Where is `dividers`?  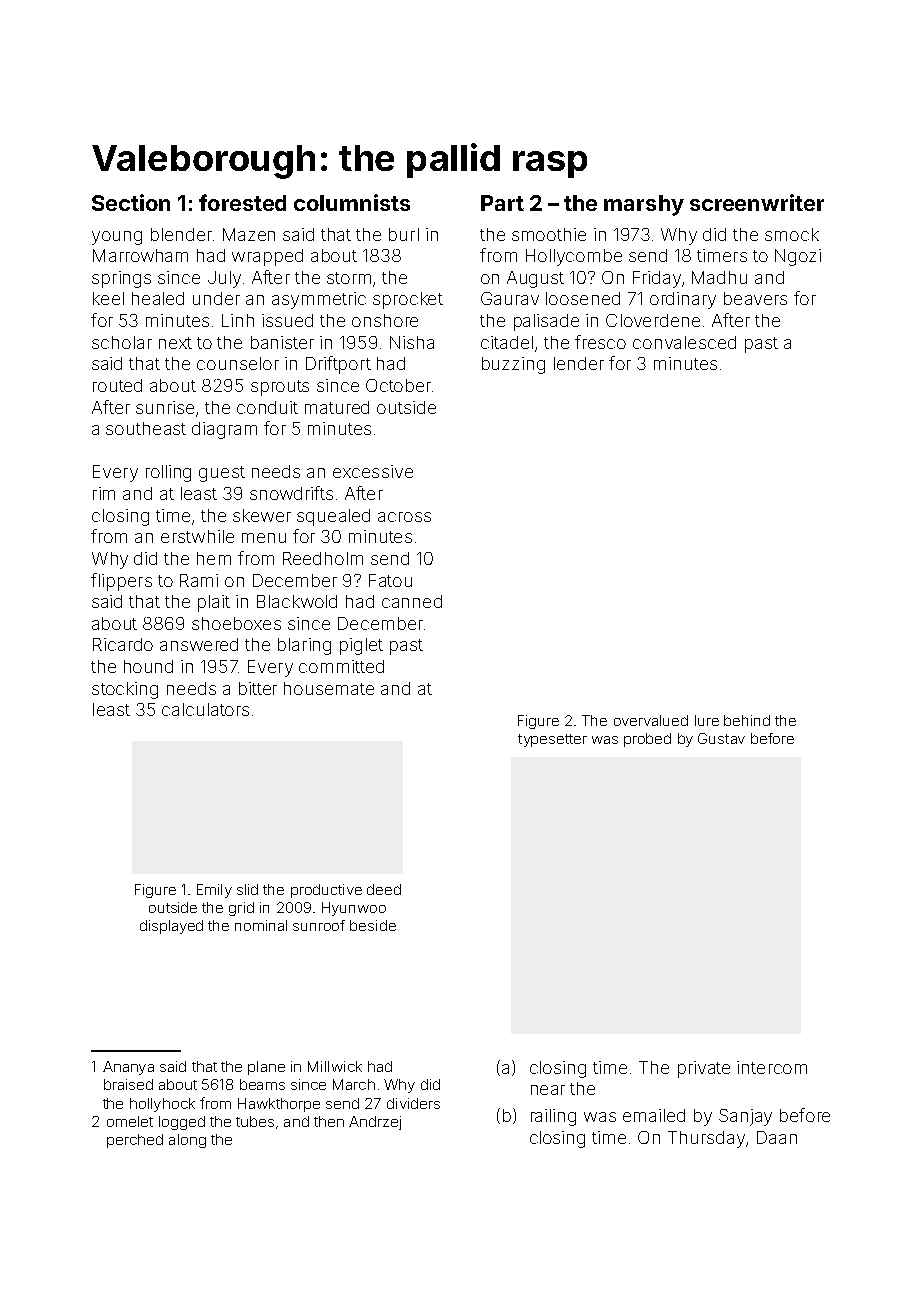 dividers is located at coordinates (413, 1103).
